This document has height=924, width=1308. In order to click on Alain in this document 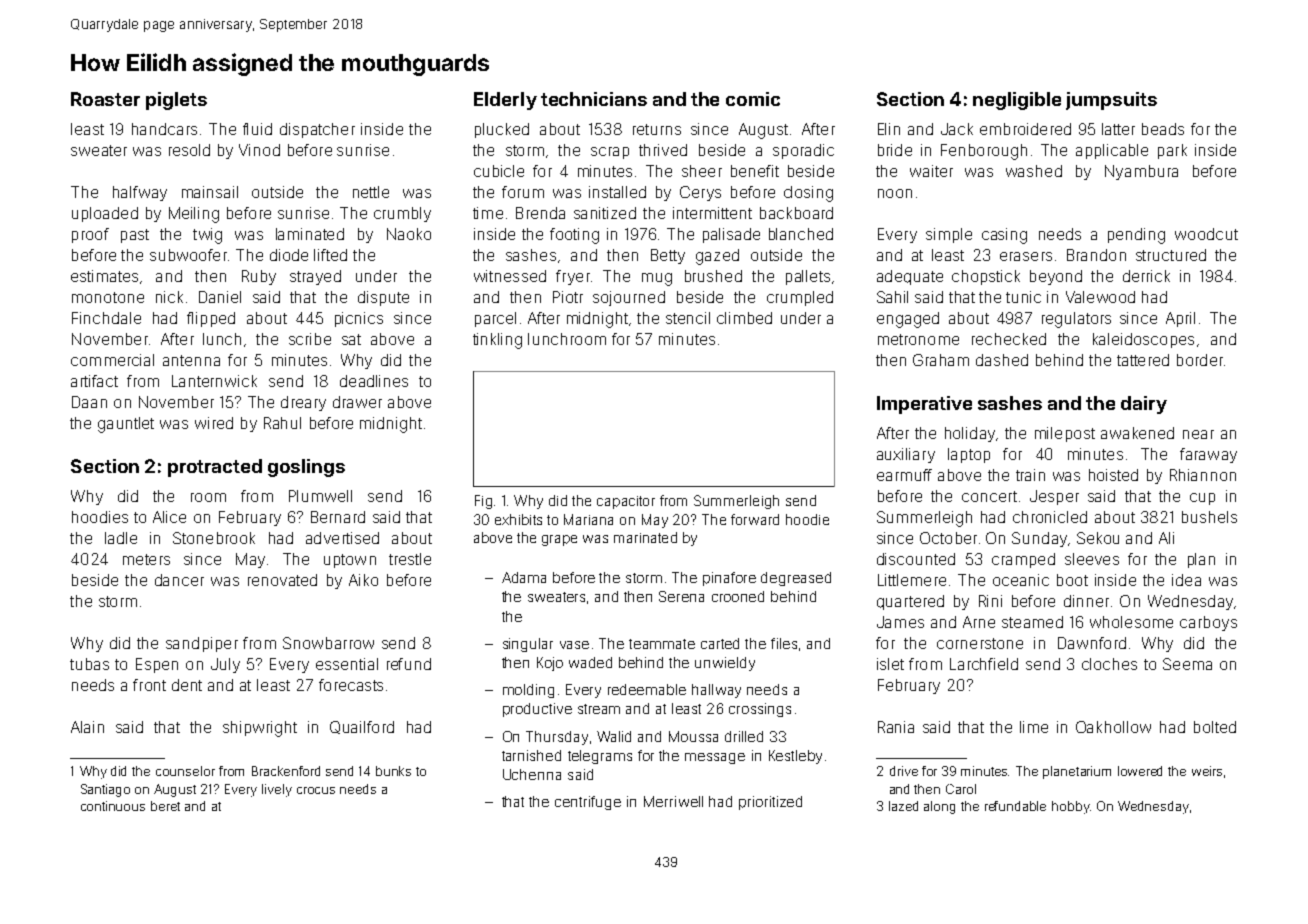, I will do `click(87, 727)`.
